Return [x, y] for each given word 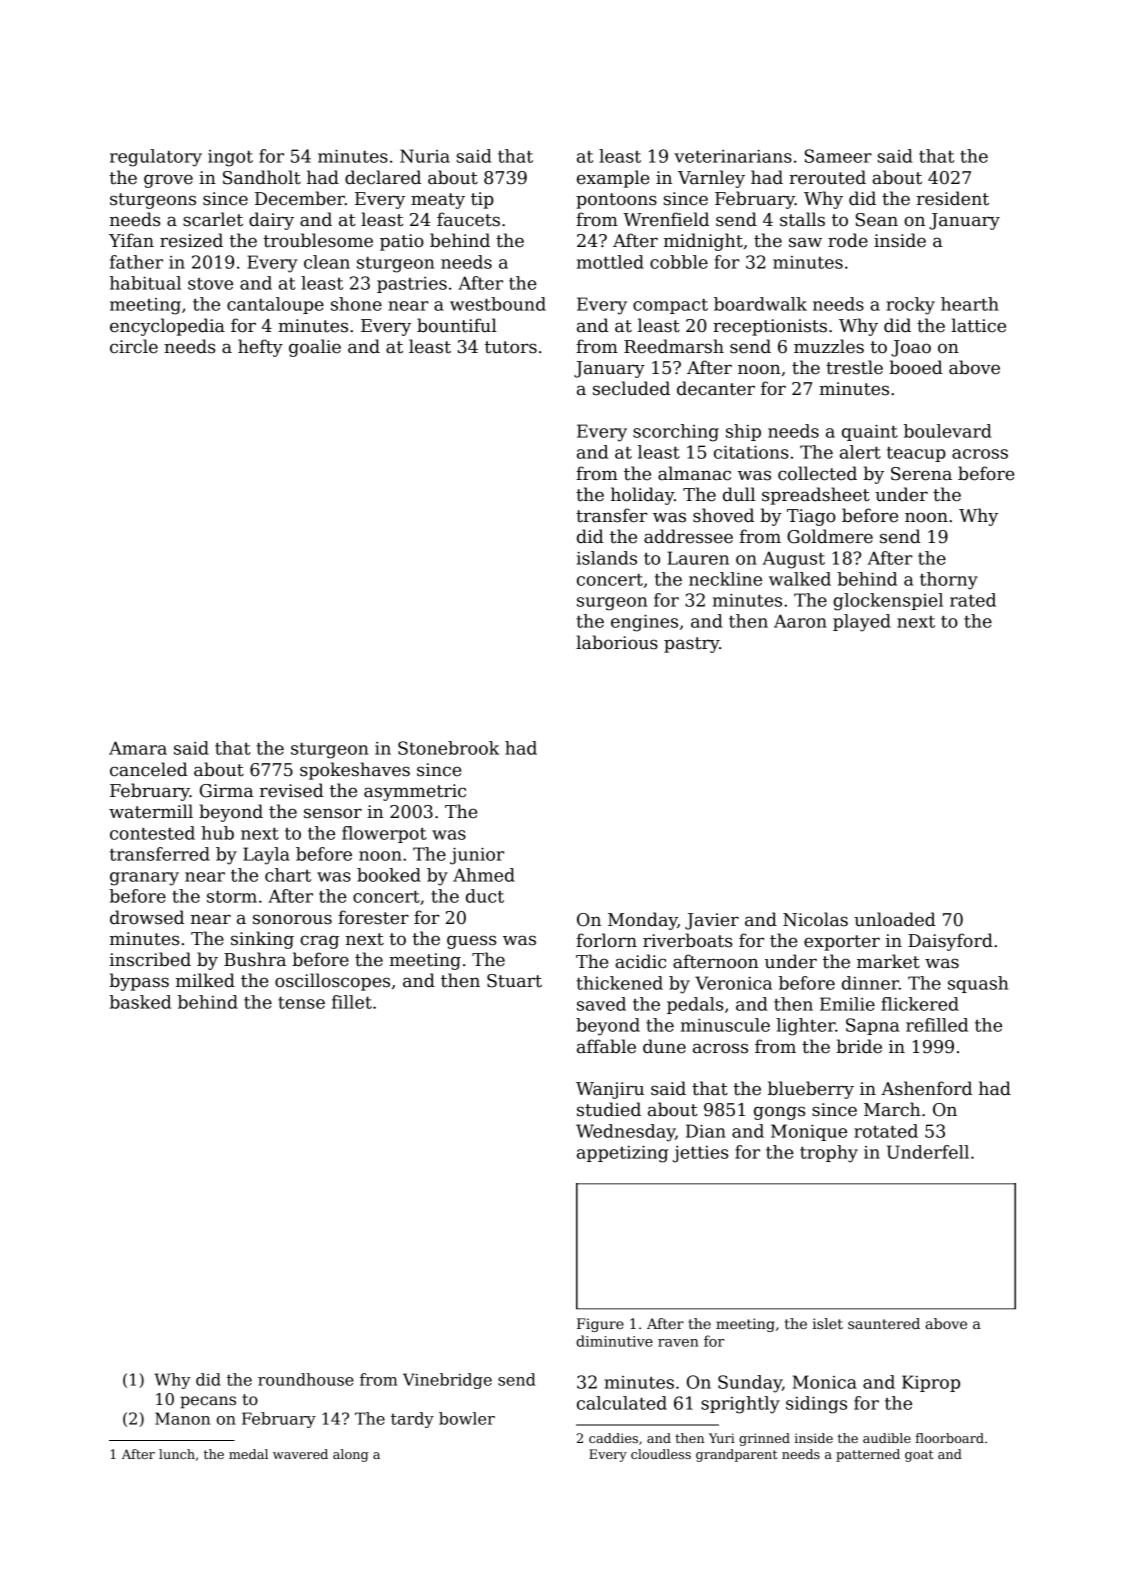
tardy [412, 1420]
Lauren [698, 558]
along [351, 1455]
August [794, 560]
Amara [138, 748]
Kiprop [931, 1383]
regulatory [156, 158]
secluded [631, 388]
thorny [949, 581]
